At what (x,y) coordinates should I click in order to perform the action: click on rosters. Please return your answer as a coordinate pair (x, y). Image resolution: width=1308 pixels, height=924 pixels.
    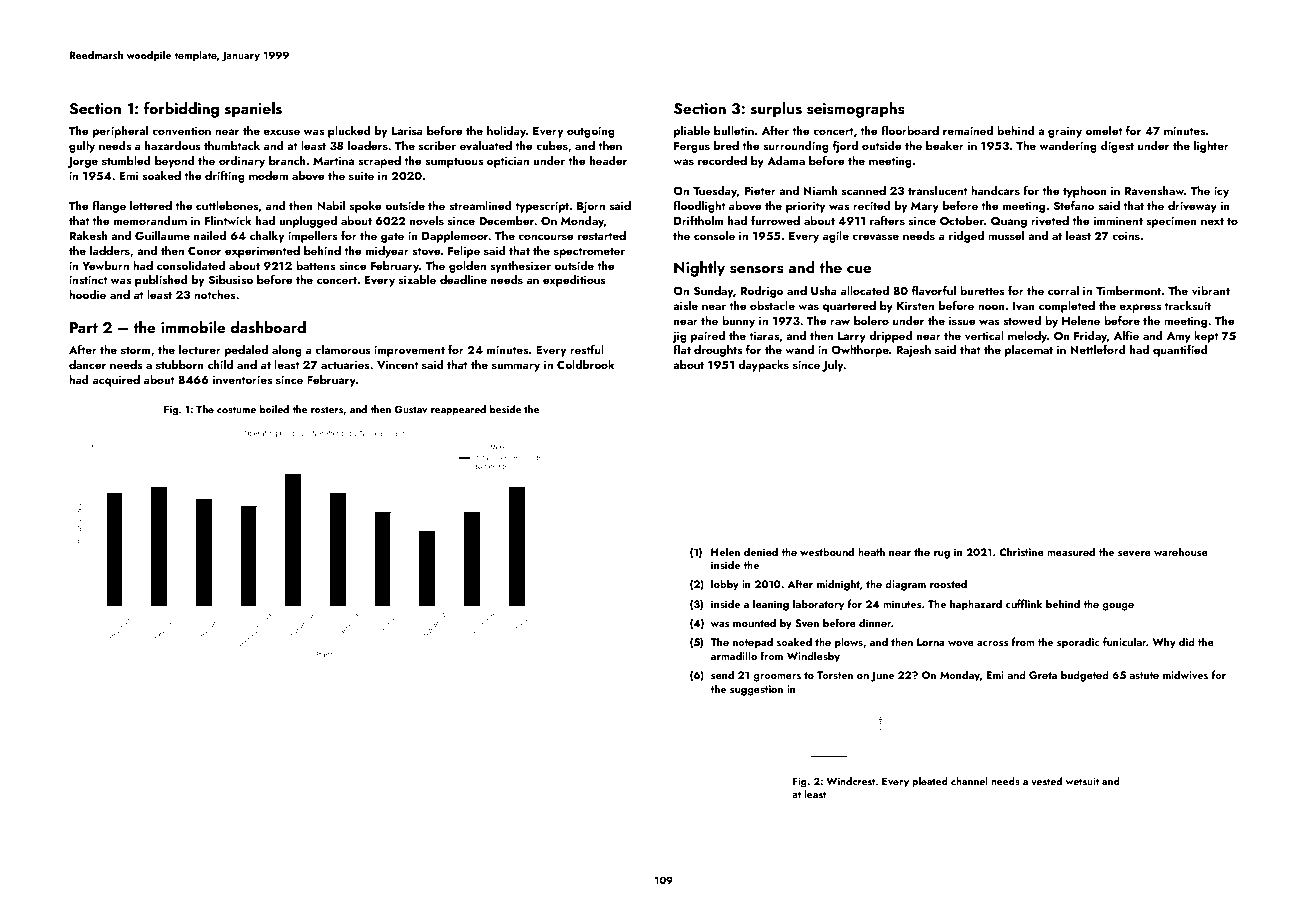
    Looking at the image, I should click on (327, 409).
